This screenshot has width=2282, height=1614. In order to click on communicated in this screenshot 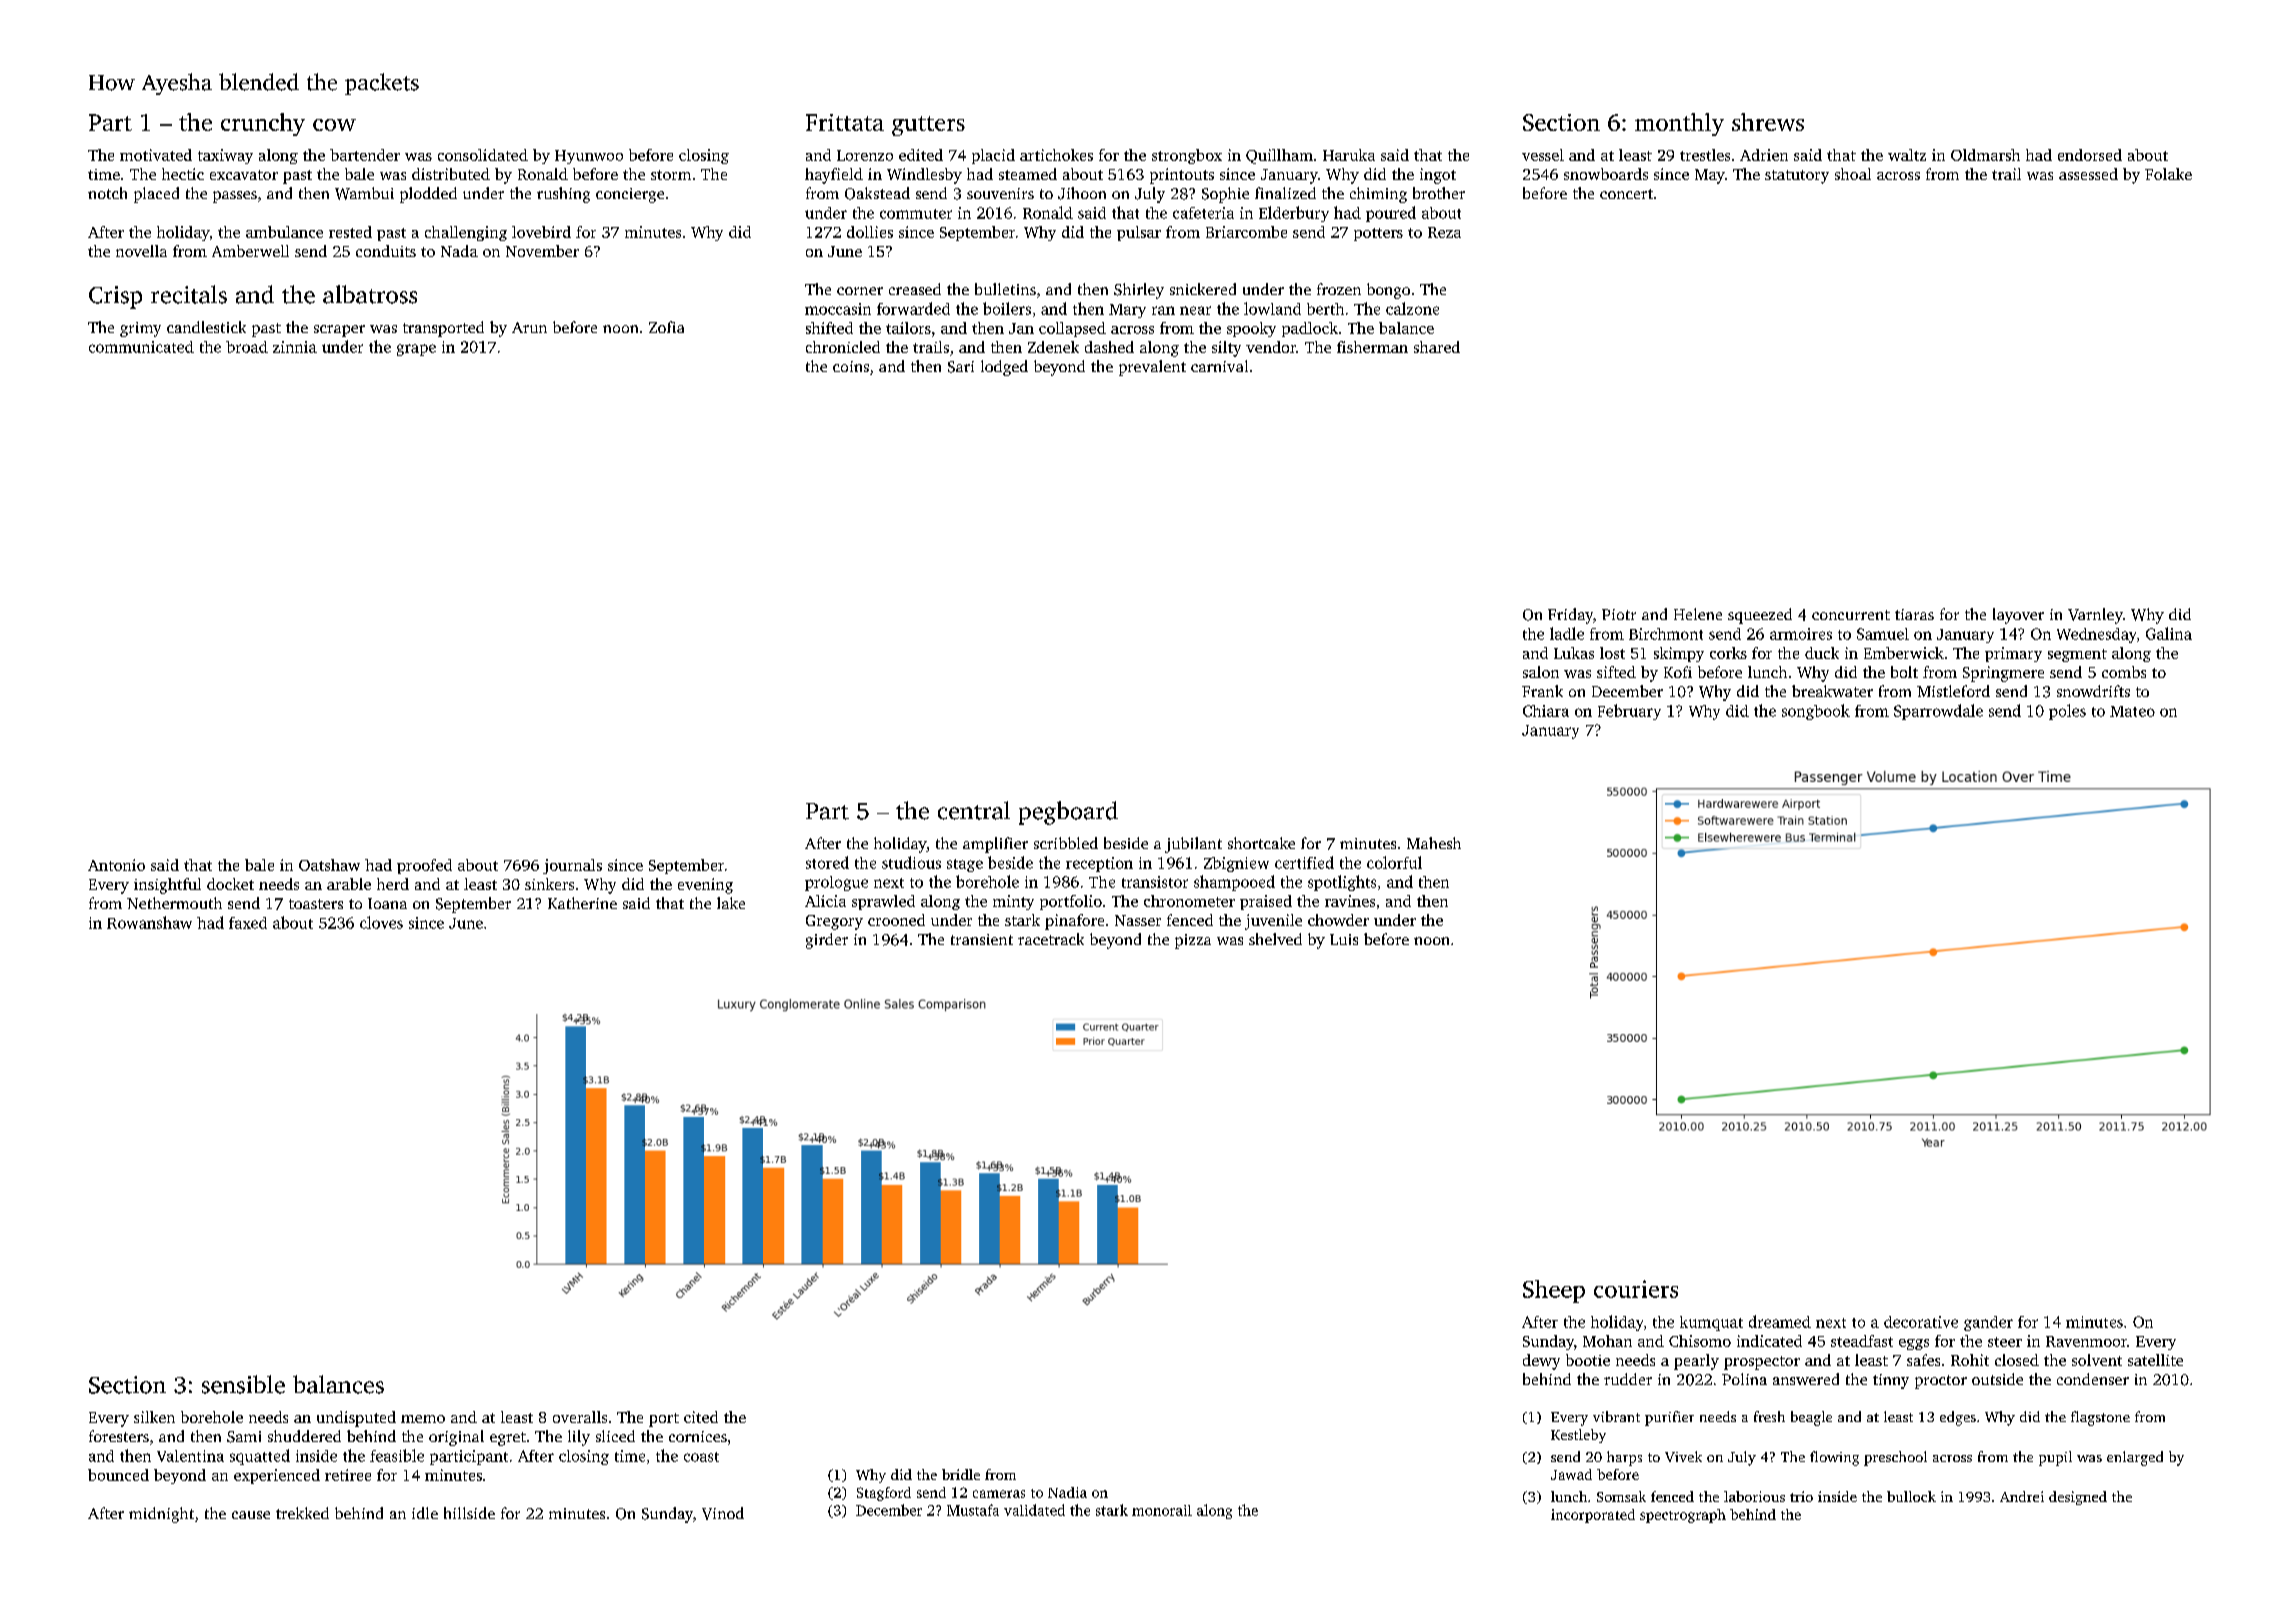, I will do `click(141, 347)`.
